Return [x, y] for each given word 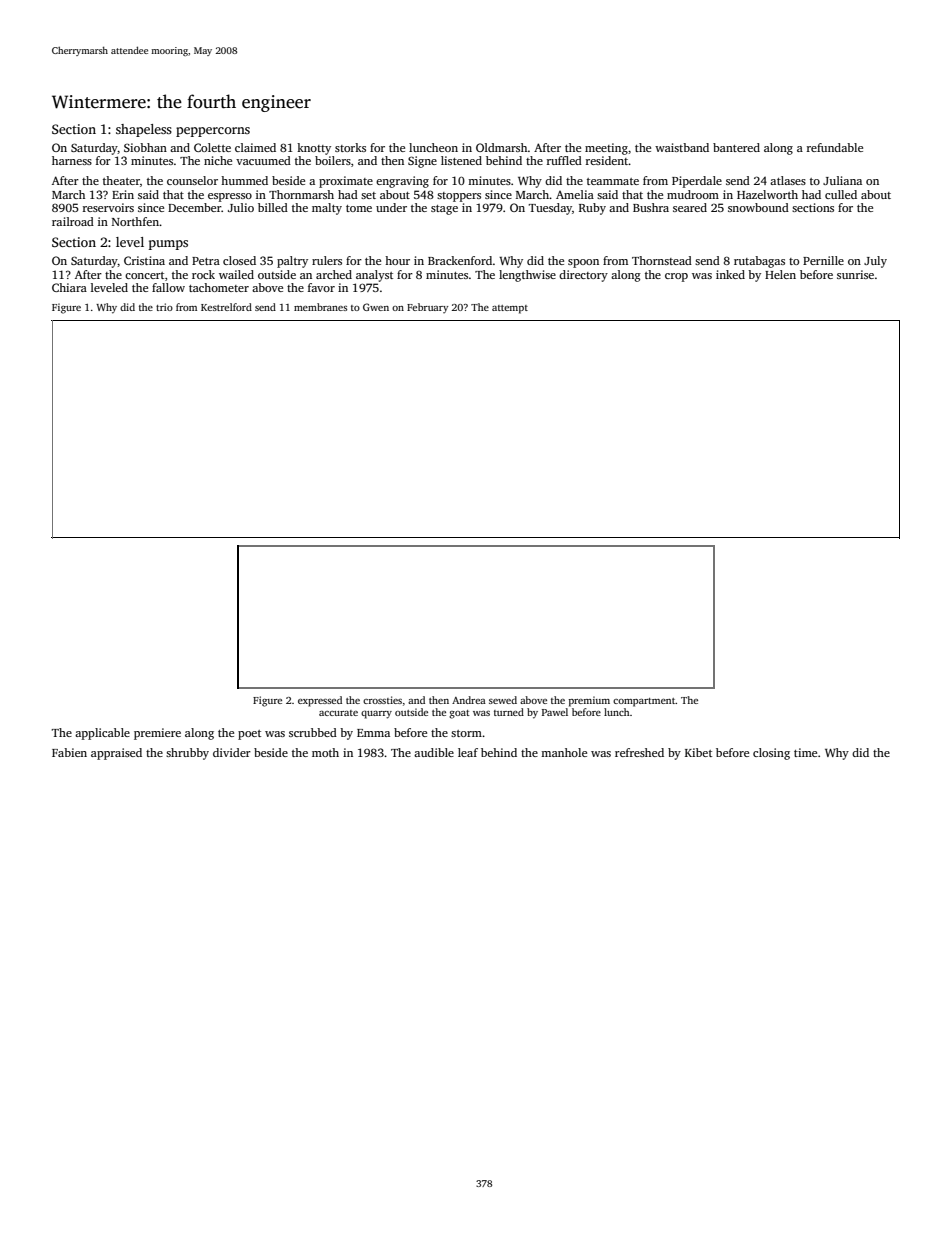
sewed [503, 700]
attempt [510, 309]
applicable [102, 734]
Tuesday [550, 209]
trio [164, 307]
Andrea [469, 700]
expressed [320, 701]
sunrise [855, 274]
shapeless [144, 130]
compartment [644, 702]
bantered [736, 147]
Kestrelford [226, 307]
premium [589, 701]
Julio [241, 207]
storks [350, 147]
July [875, 262]
